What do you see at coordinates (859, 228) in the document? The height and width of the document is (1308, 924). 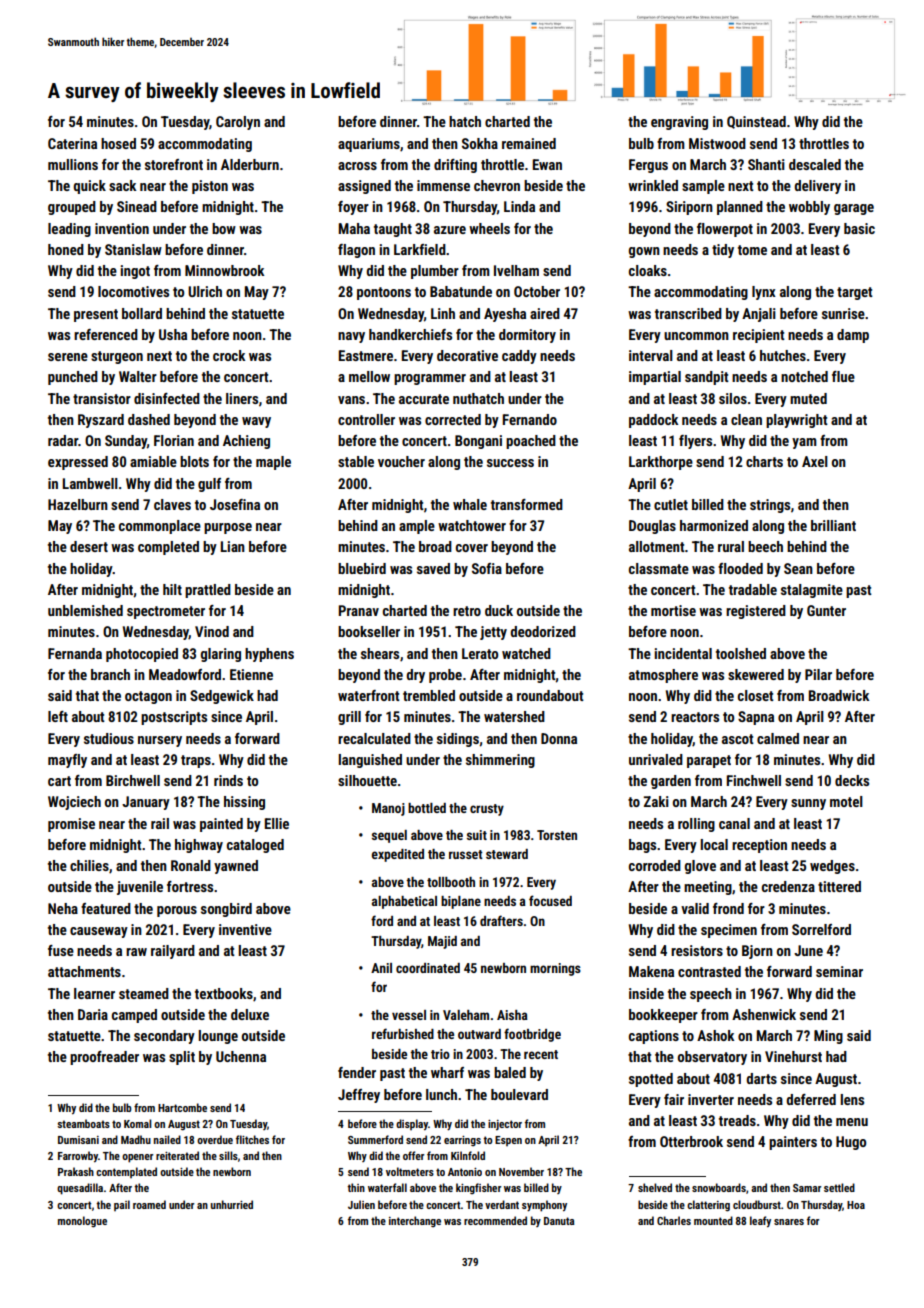 I see `basic` at bounding box center [859, 228].
